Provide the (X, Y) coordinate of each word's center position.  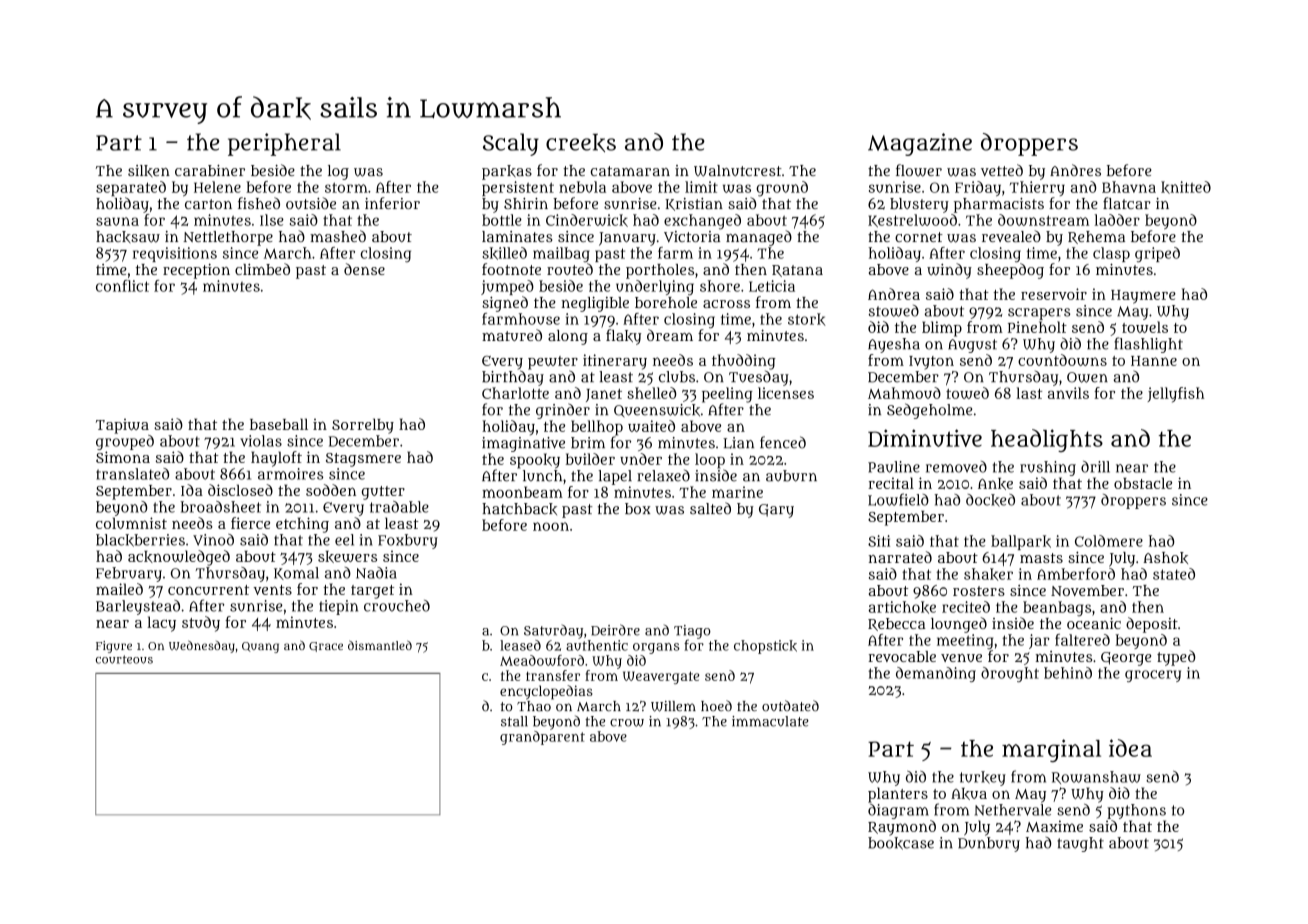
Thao (534, 706)
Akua (969, 794)
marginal (1051, 750)
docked (990, 500)
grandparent (542, 738)
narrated (900, 557)
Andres (1075, 170)
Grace (326, 647)
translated (132, 474)
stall (514, 721)
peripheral (284, 144)
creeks (581, 143)
